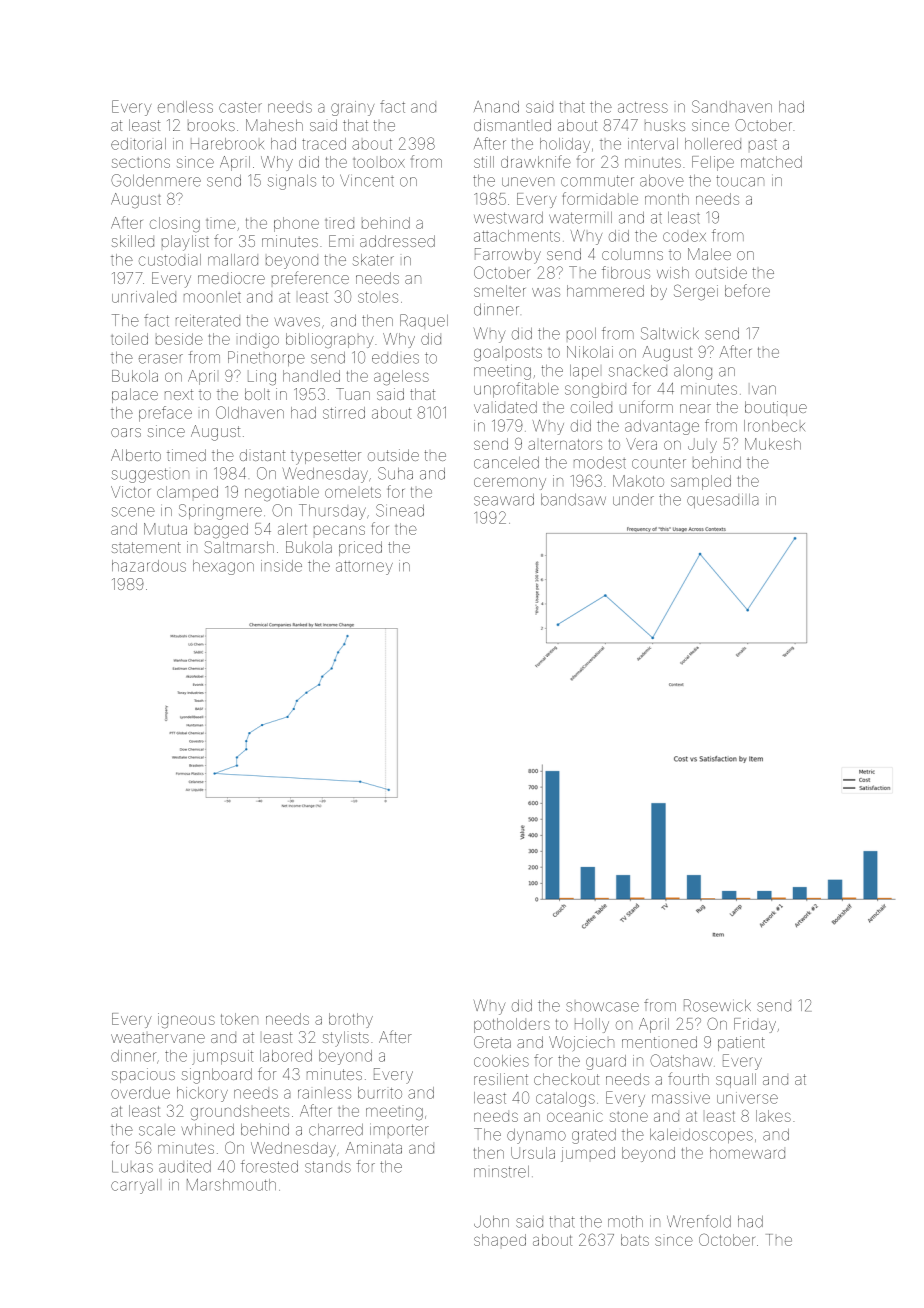  I want to click on codex, so click(684, 237).
